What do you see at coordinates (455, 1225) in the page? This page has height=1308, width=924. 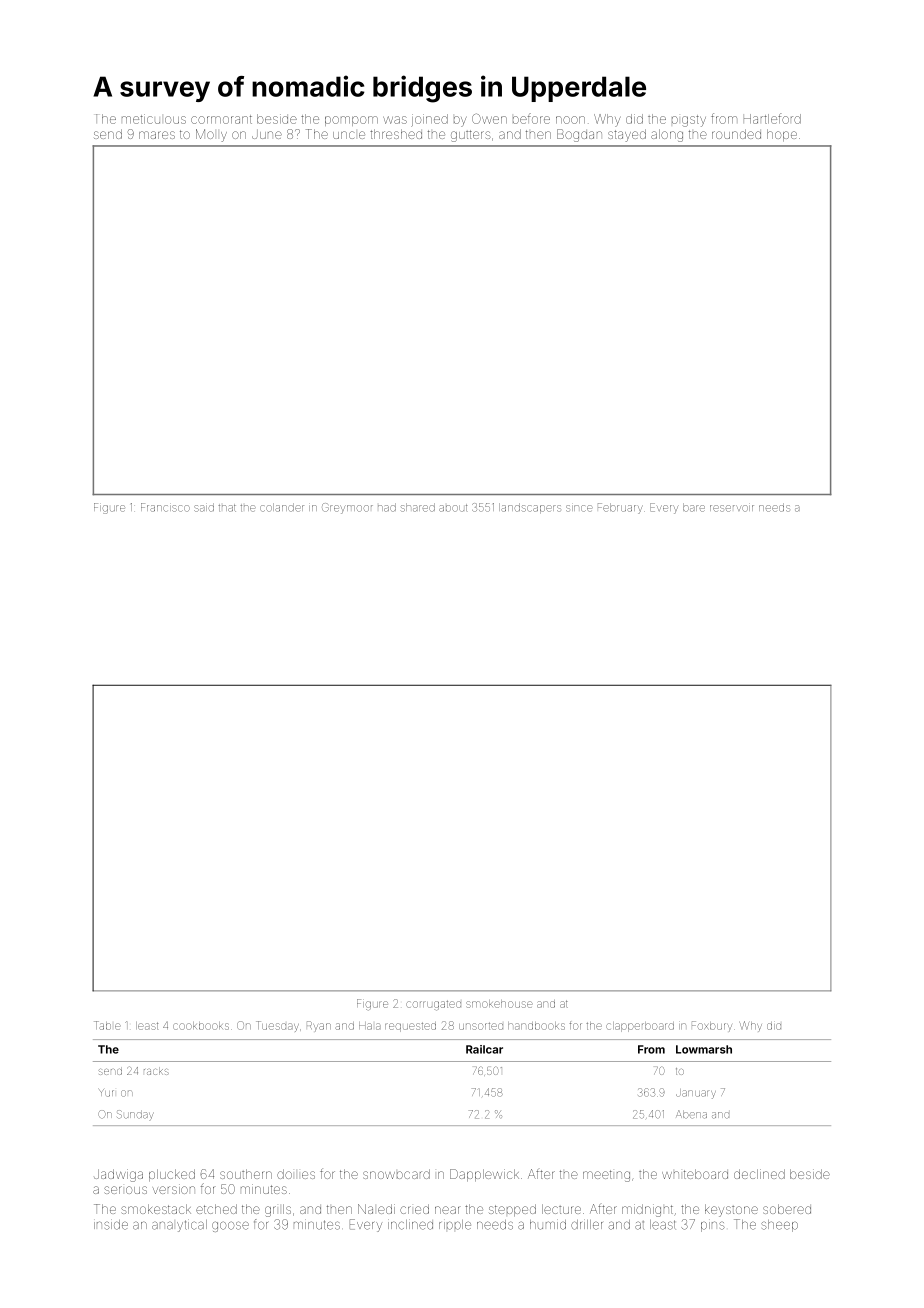 I see `ripple` at bounding box center [455, 1225].
